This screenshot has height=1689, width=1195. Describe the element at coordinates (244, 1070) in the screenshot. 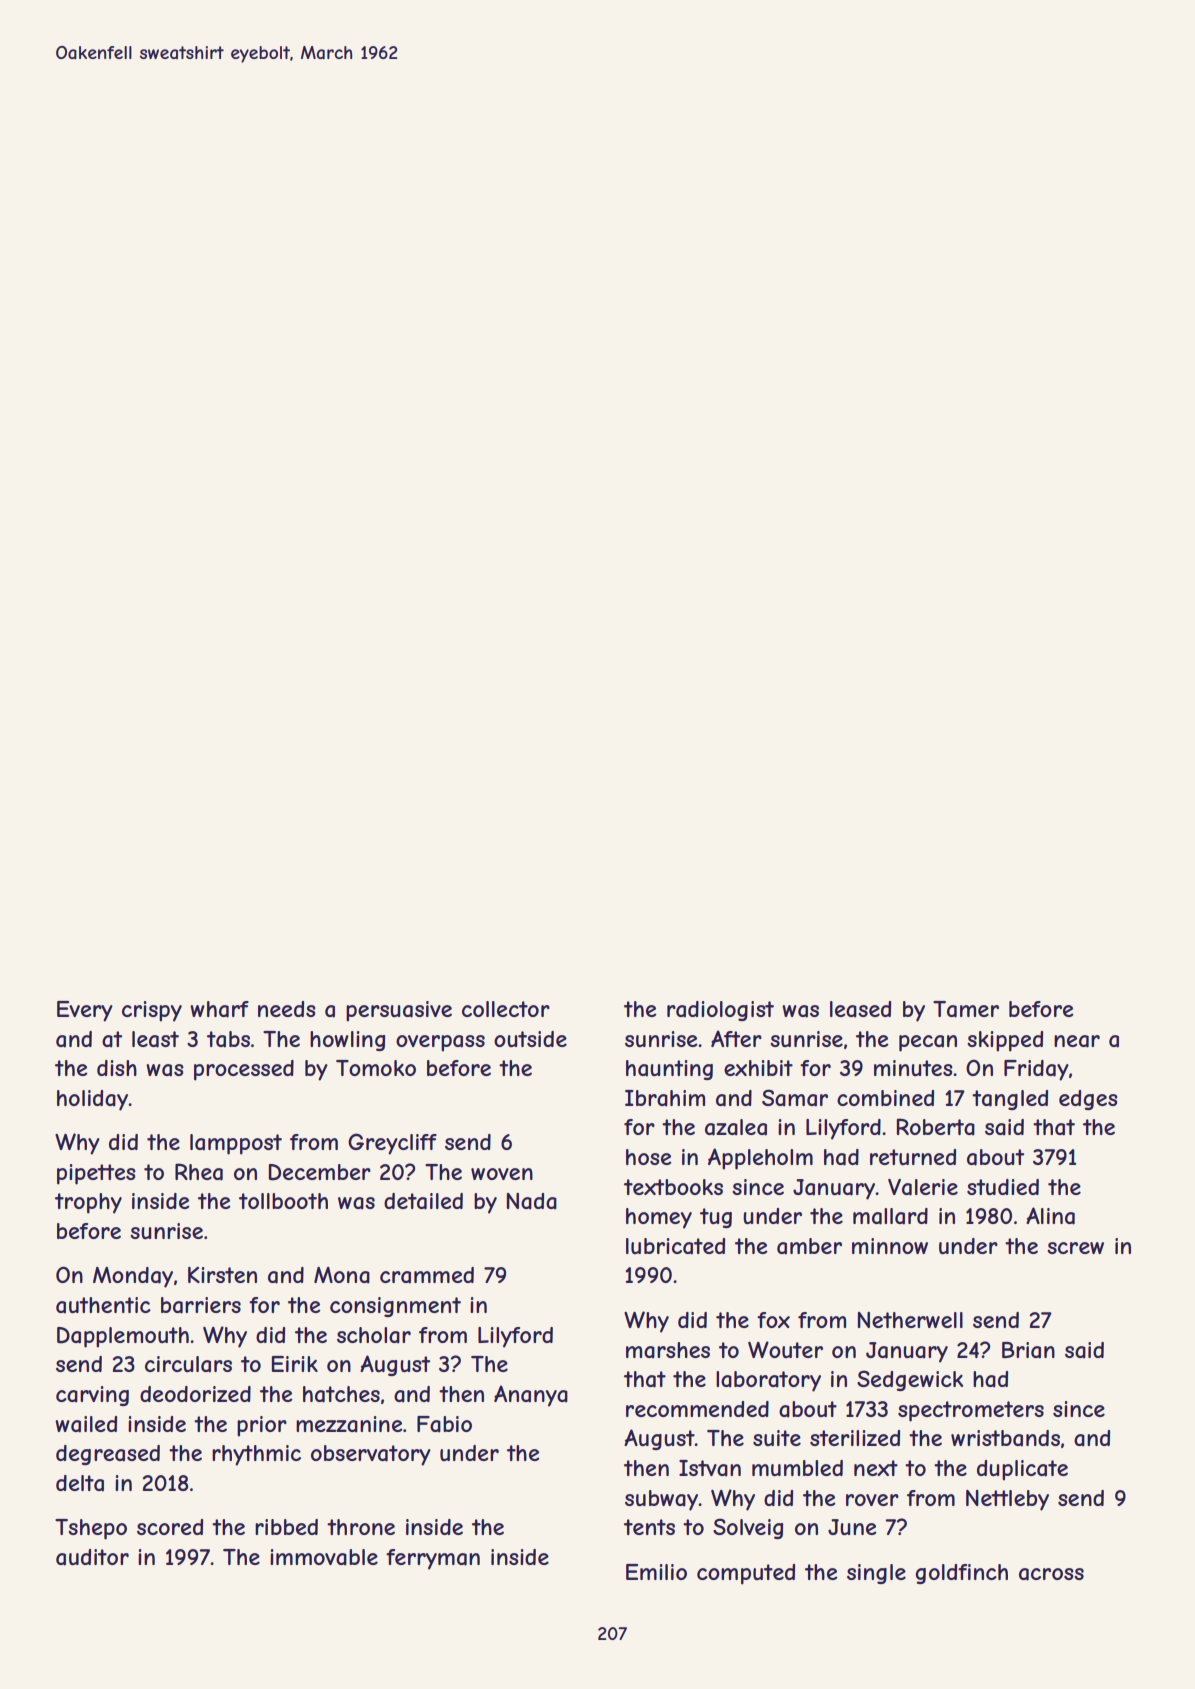

I see `processed` at that location.
